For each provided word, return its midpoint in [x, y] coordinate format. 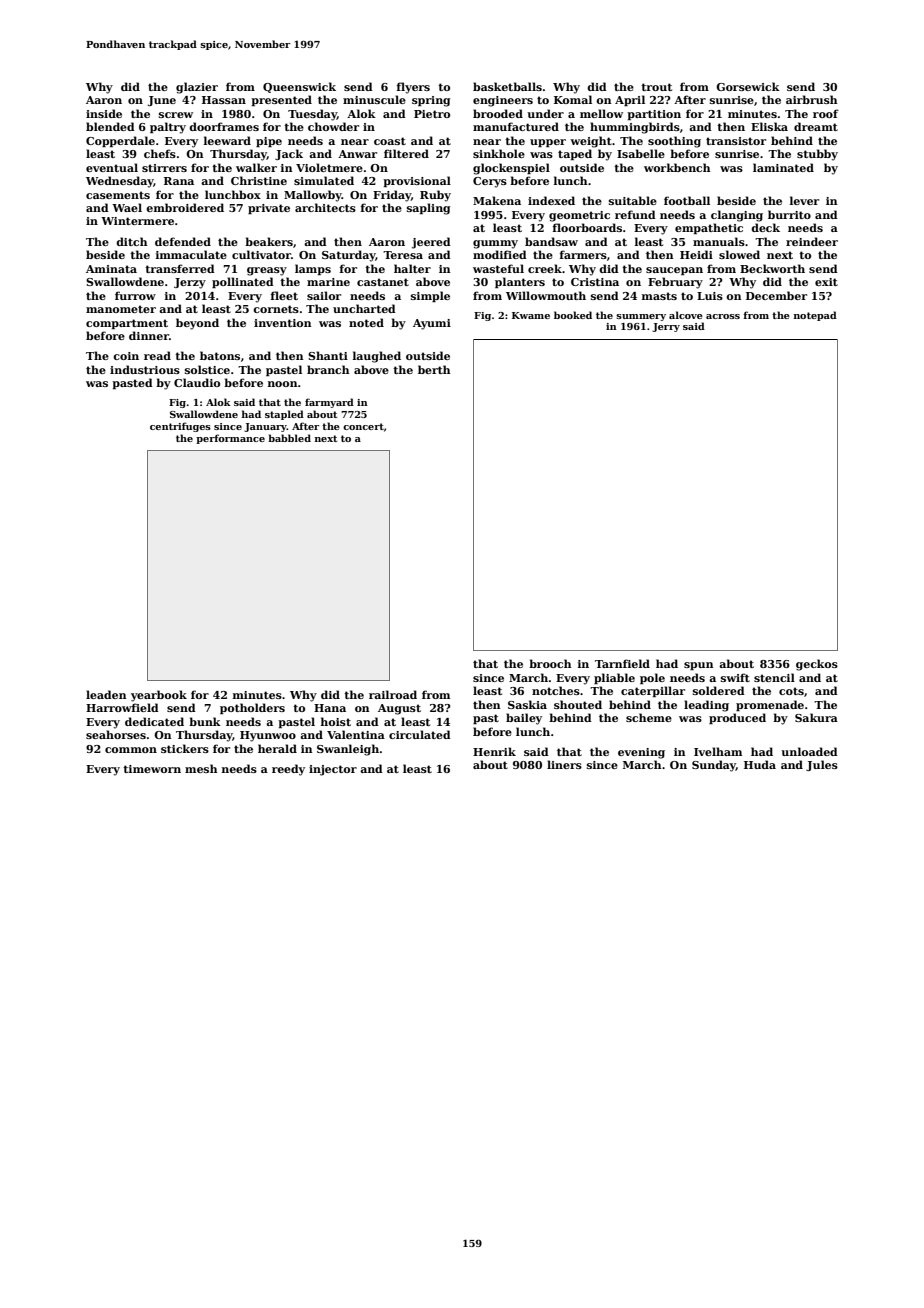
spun [699, 666]
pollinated [243, 282]
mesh [201, 768]
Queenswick [299, 87]
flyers [413, 88]
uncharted [364, 308]
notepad [815, 316]
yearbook [159, 696]
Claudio [197, 382]
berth [434, 369]
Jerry [666, 327]
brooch [550, 663]
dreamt [816, 126]
